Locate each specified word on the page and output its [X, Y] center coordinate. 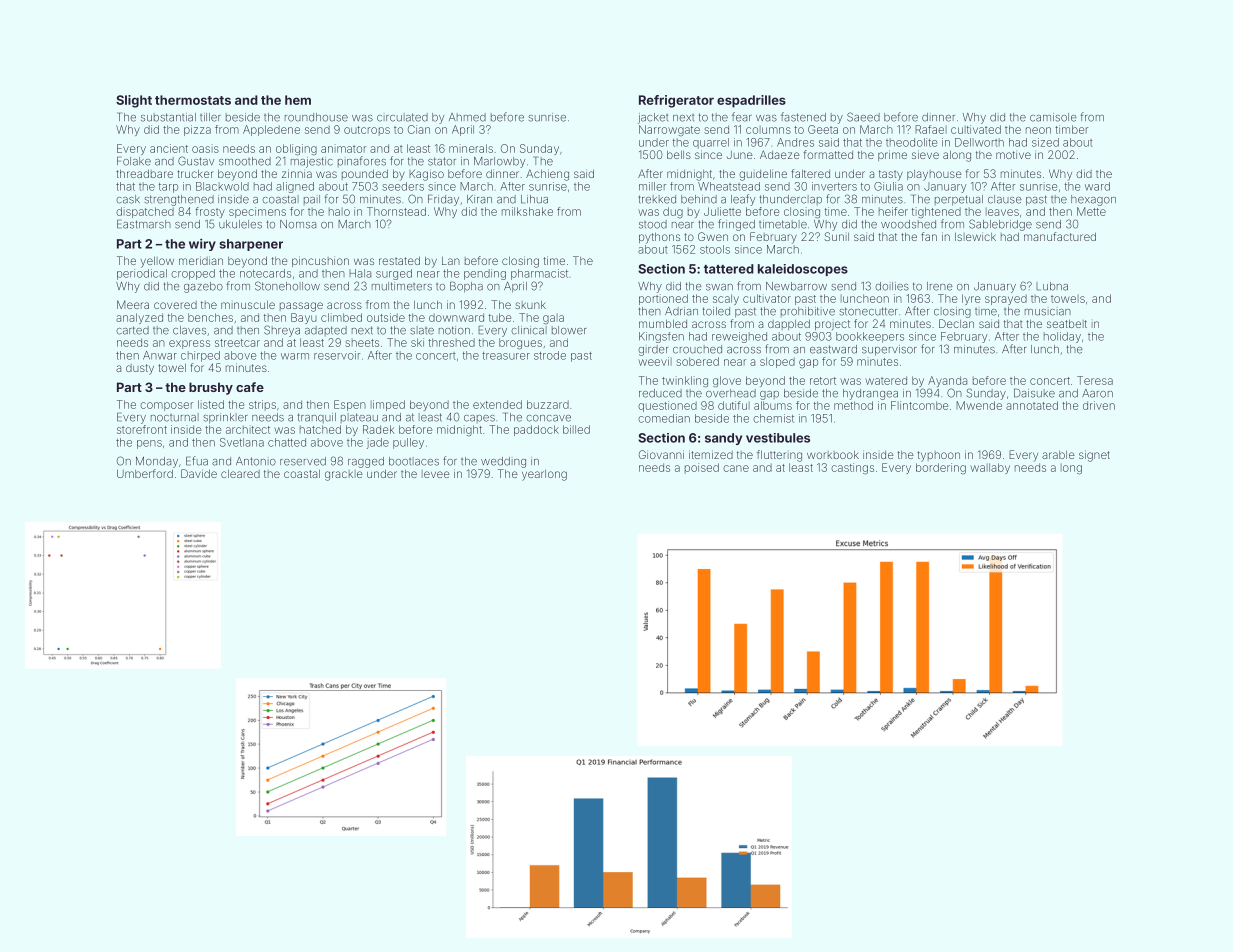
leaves [1002, 212]
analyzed [139, 318]
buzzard [548, 404]
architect [248, 429]
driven [1099, 405]
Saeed [863, 117]
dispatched [145, 212]
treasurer [506, 356]
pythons [659, 238]
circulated [402, 117]
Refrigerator [676, 101]
